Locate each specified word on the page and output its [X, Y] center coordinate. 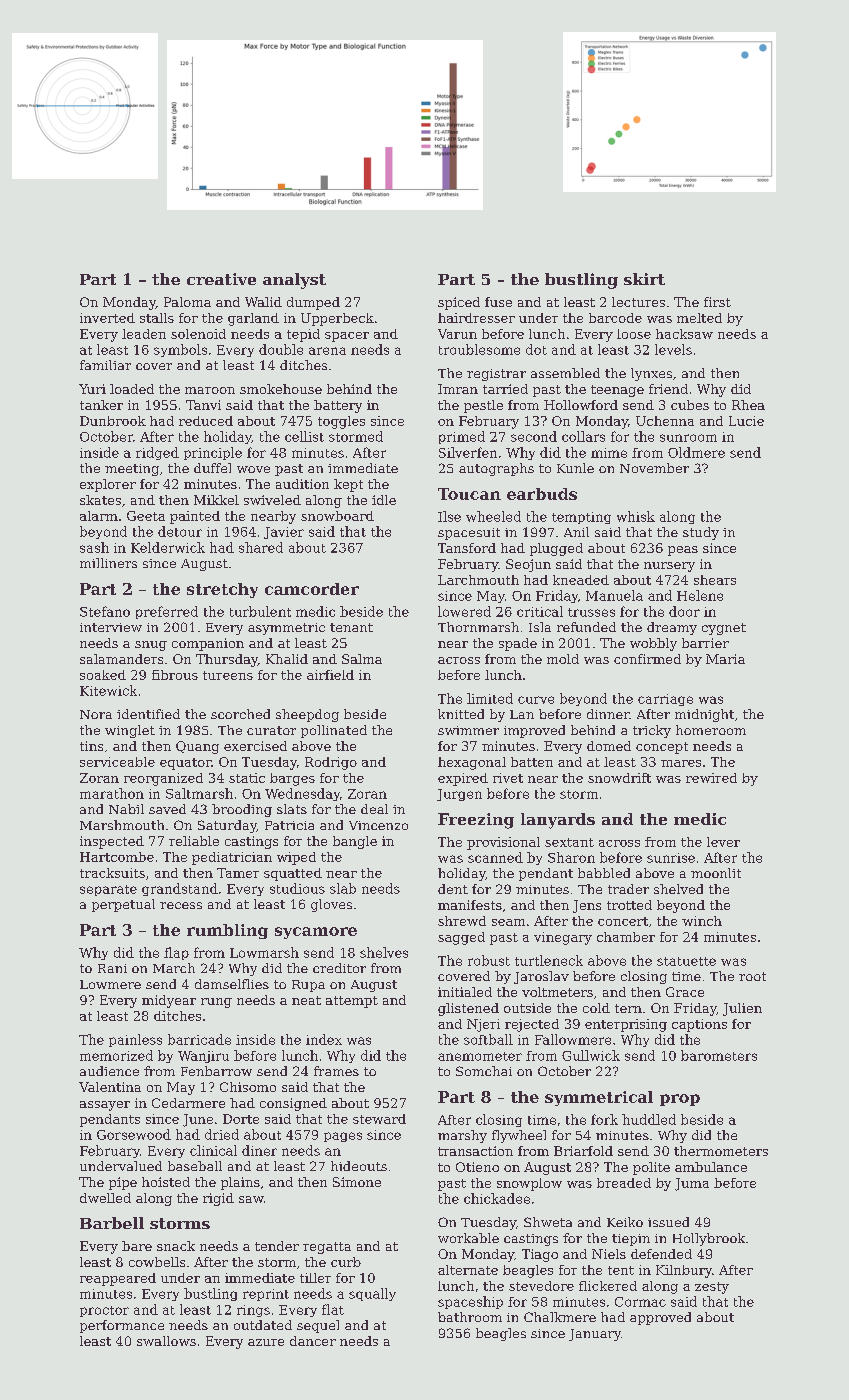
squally [372, 1294]
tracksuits [112, 873]
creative [221, 279]
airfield [330, 675]
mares [681, 763]
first [717, 302]
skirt [644, 279]
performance [122, 1326]
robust [489, 960]
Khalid [287, 659]
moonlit [716, 873]
